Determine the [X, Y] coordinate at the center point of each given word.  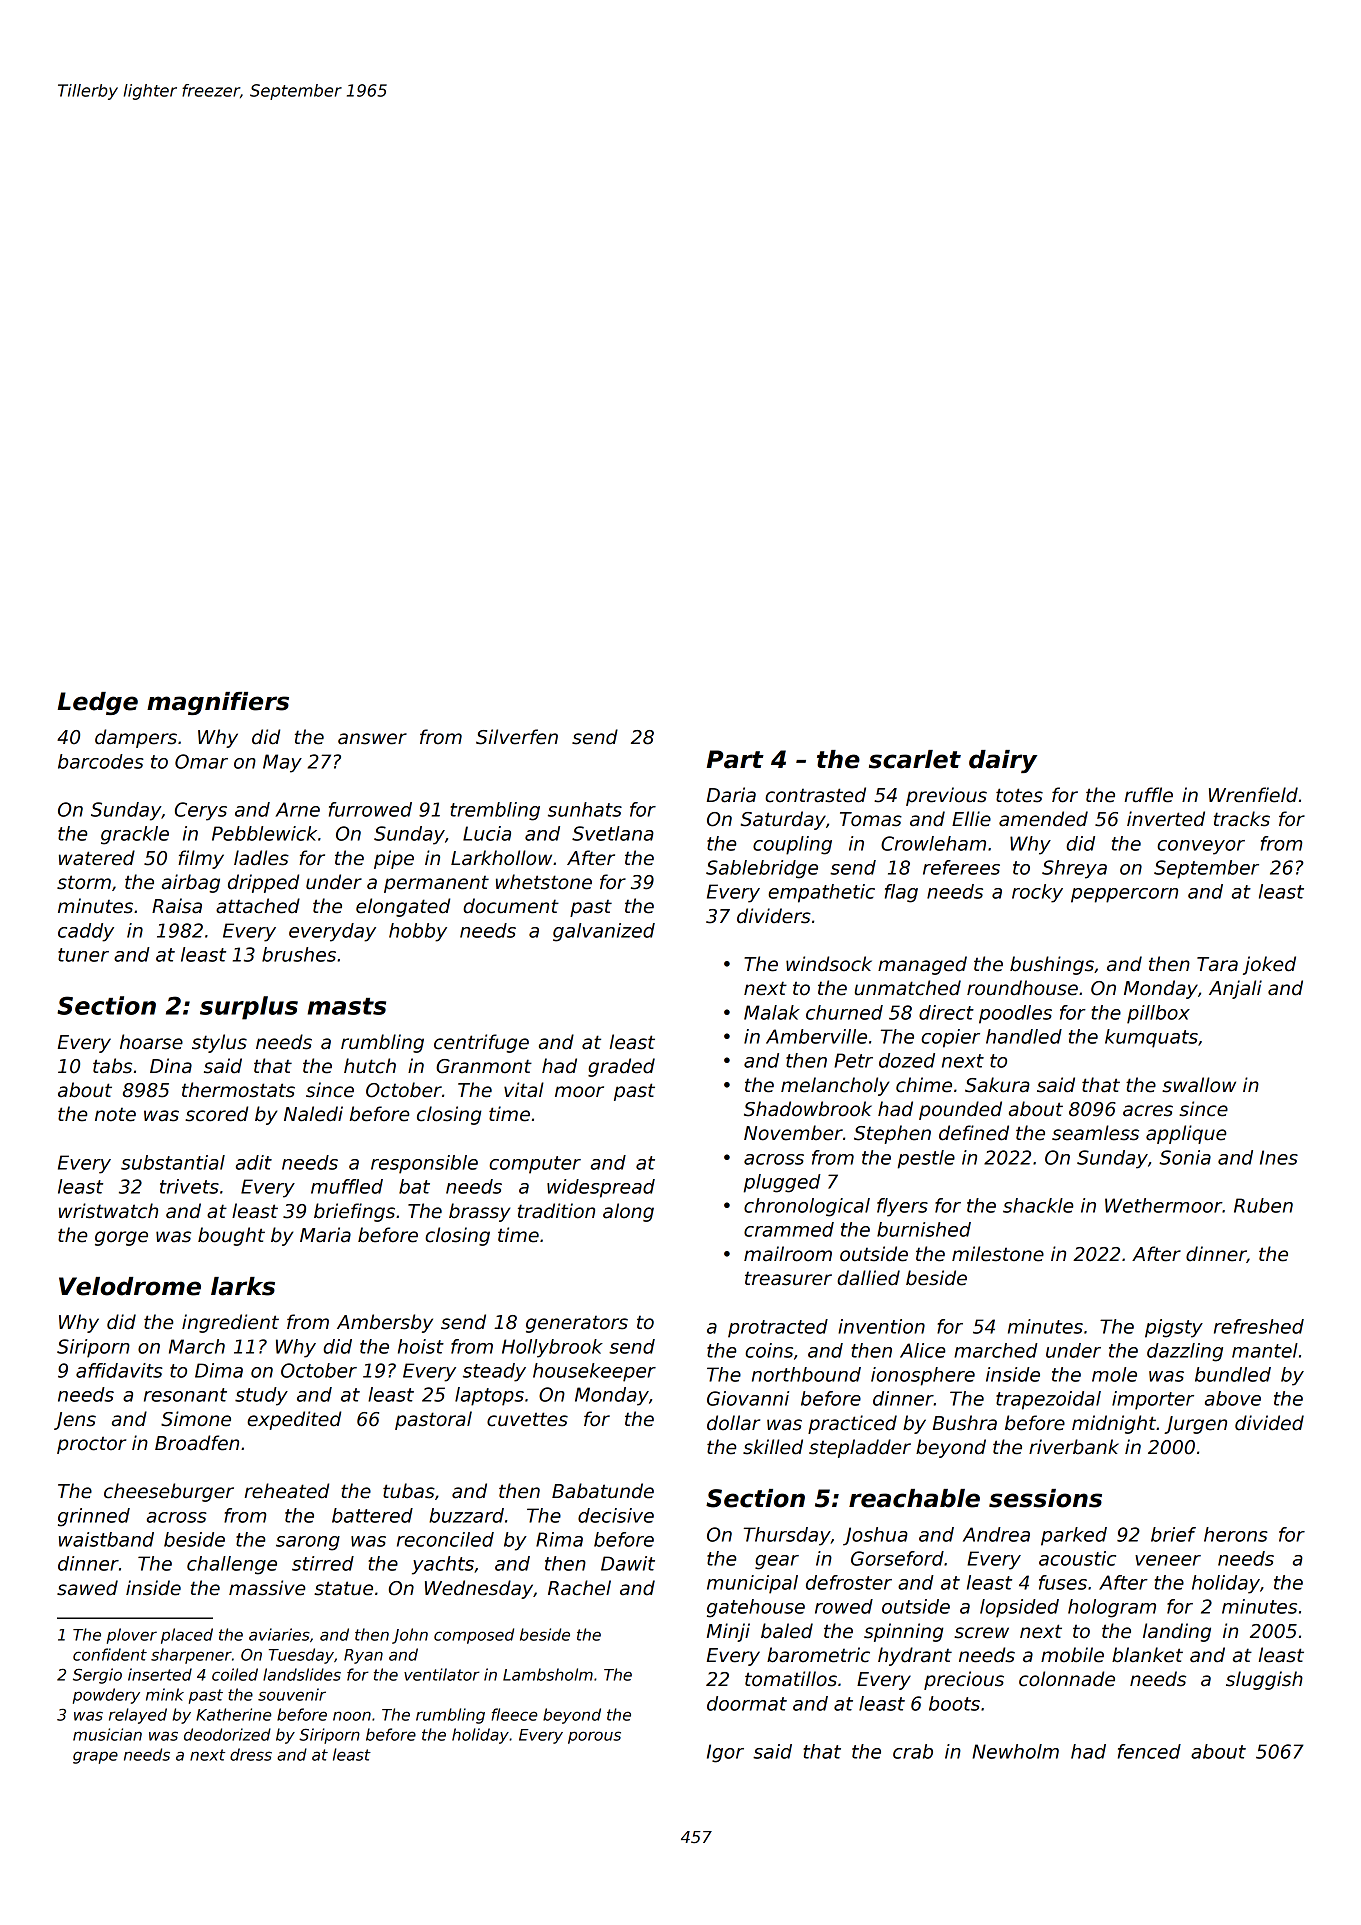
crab [913, 1751]
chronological [807, 1207]
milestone [998, 1254]
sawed [87, 1588]
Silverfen [517, 737]
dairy [1003, 761]
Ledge [97, 703]
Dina [171, 1066]
